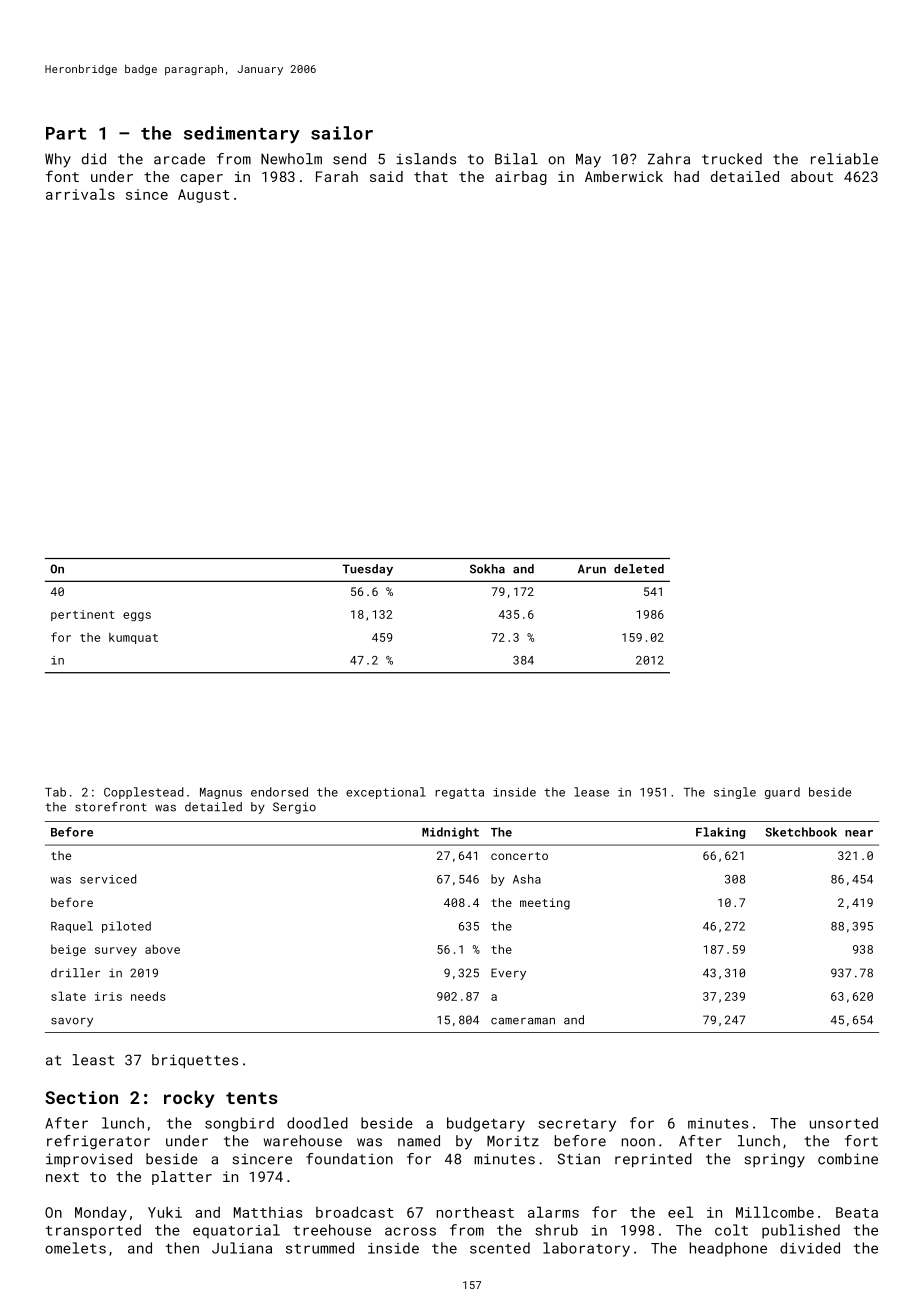  I want to click on Tab, so click(55, 792).
